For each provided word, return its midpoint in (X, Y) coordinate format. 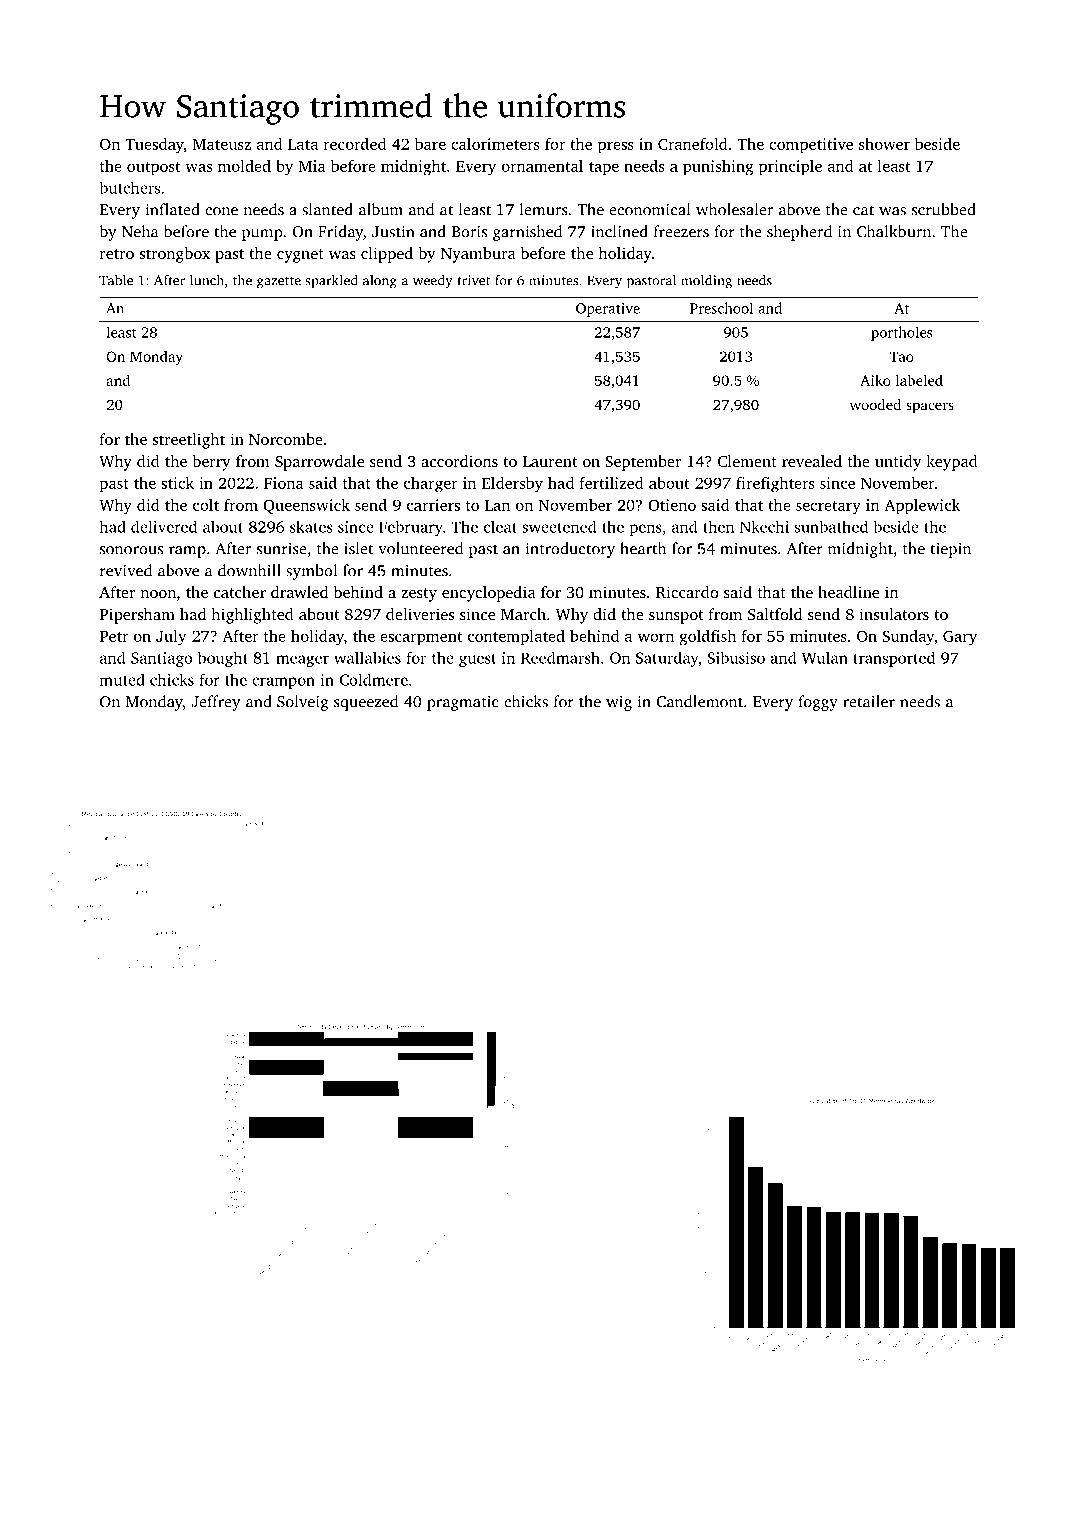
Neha (140, 231)
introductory (570, 550)
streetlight (189, 441)
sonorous (131, 550)
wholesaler (734, 209)
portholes (901, 333)
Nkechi (764, 526)
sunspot (676, 617)
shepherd (799, 233)
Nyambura (478, 255)
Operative (608, 310)
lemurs (544, 209)
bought (223, 659)
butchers (129, 188)
